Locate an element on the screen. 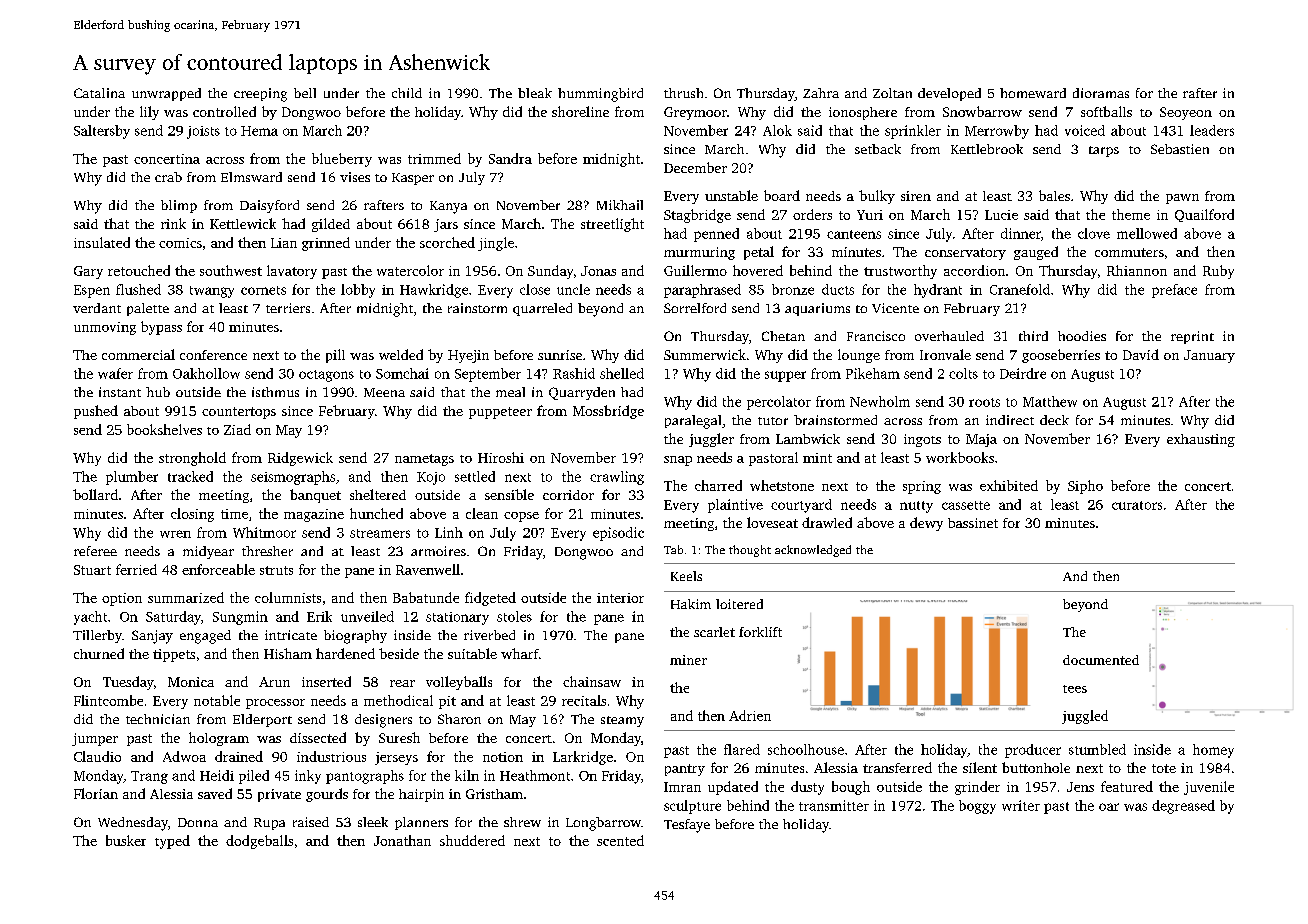  bleak is located at coordinates (535, 93).
